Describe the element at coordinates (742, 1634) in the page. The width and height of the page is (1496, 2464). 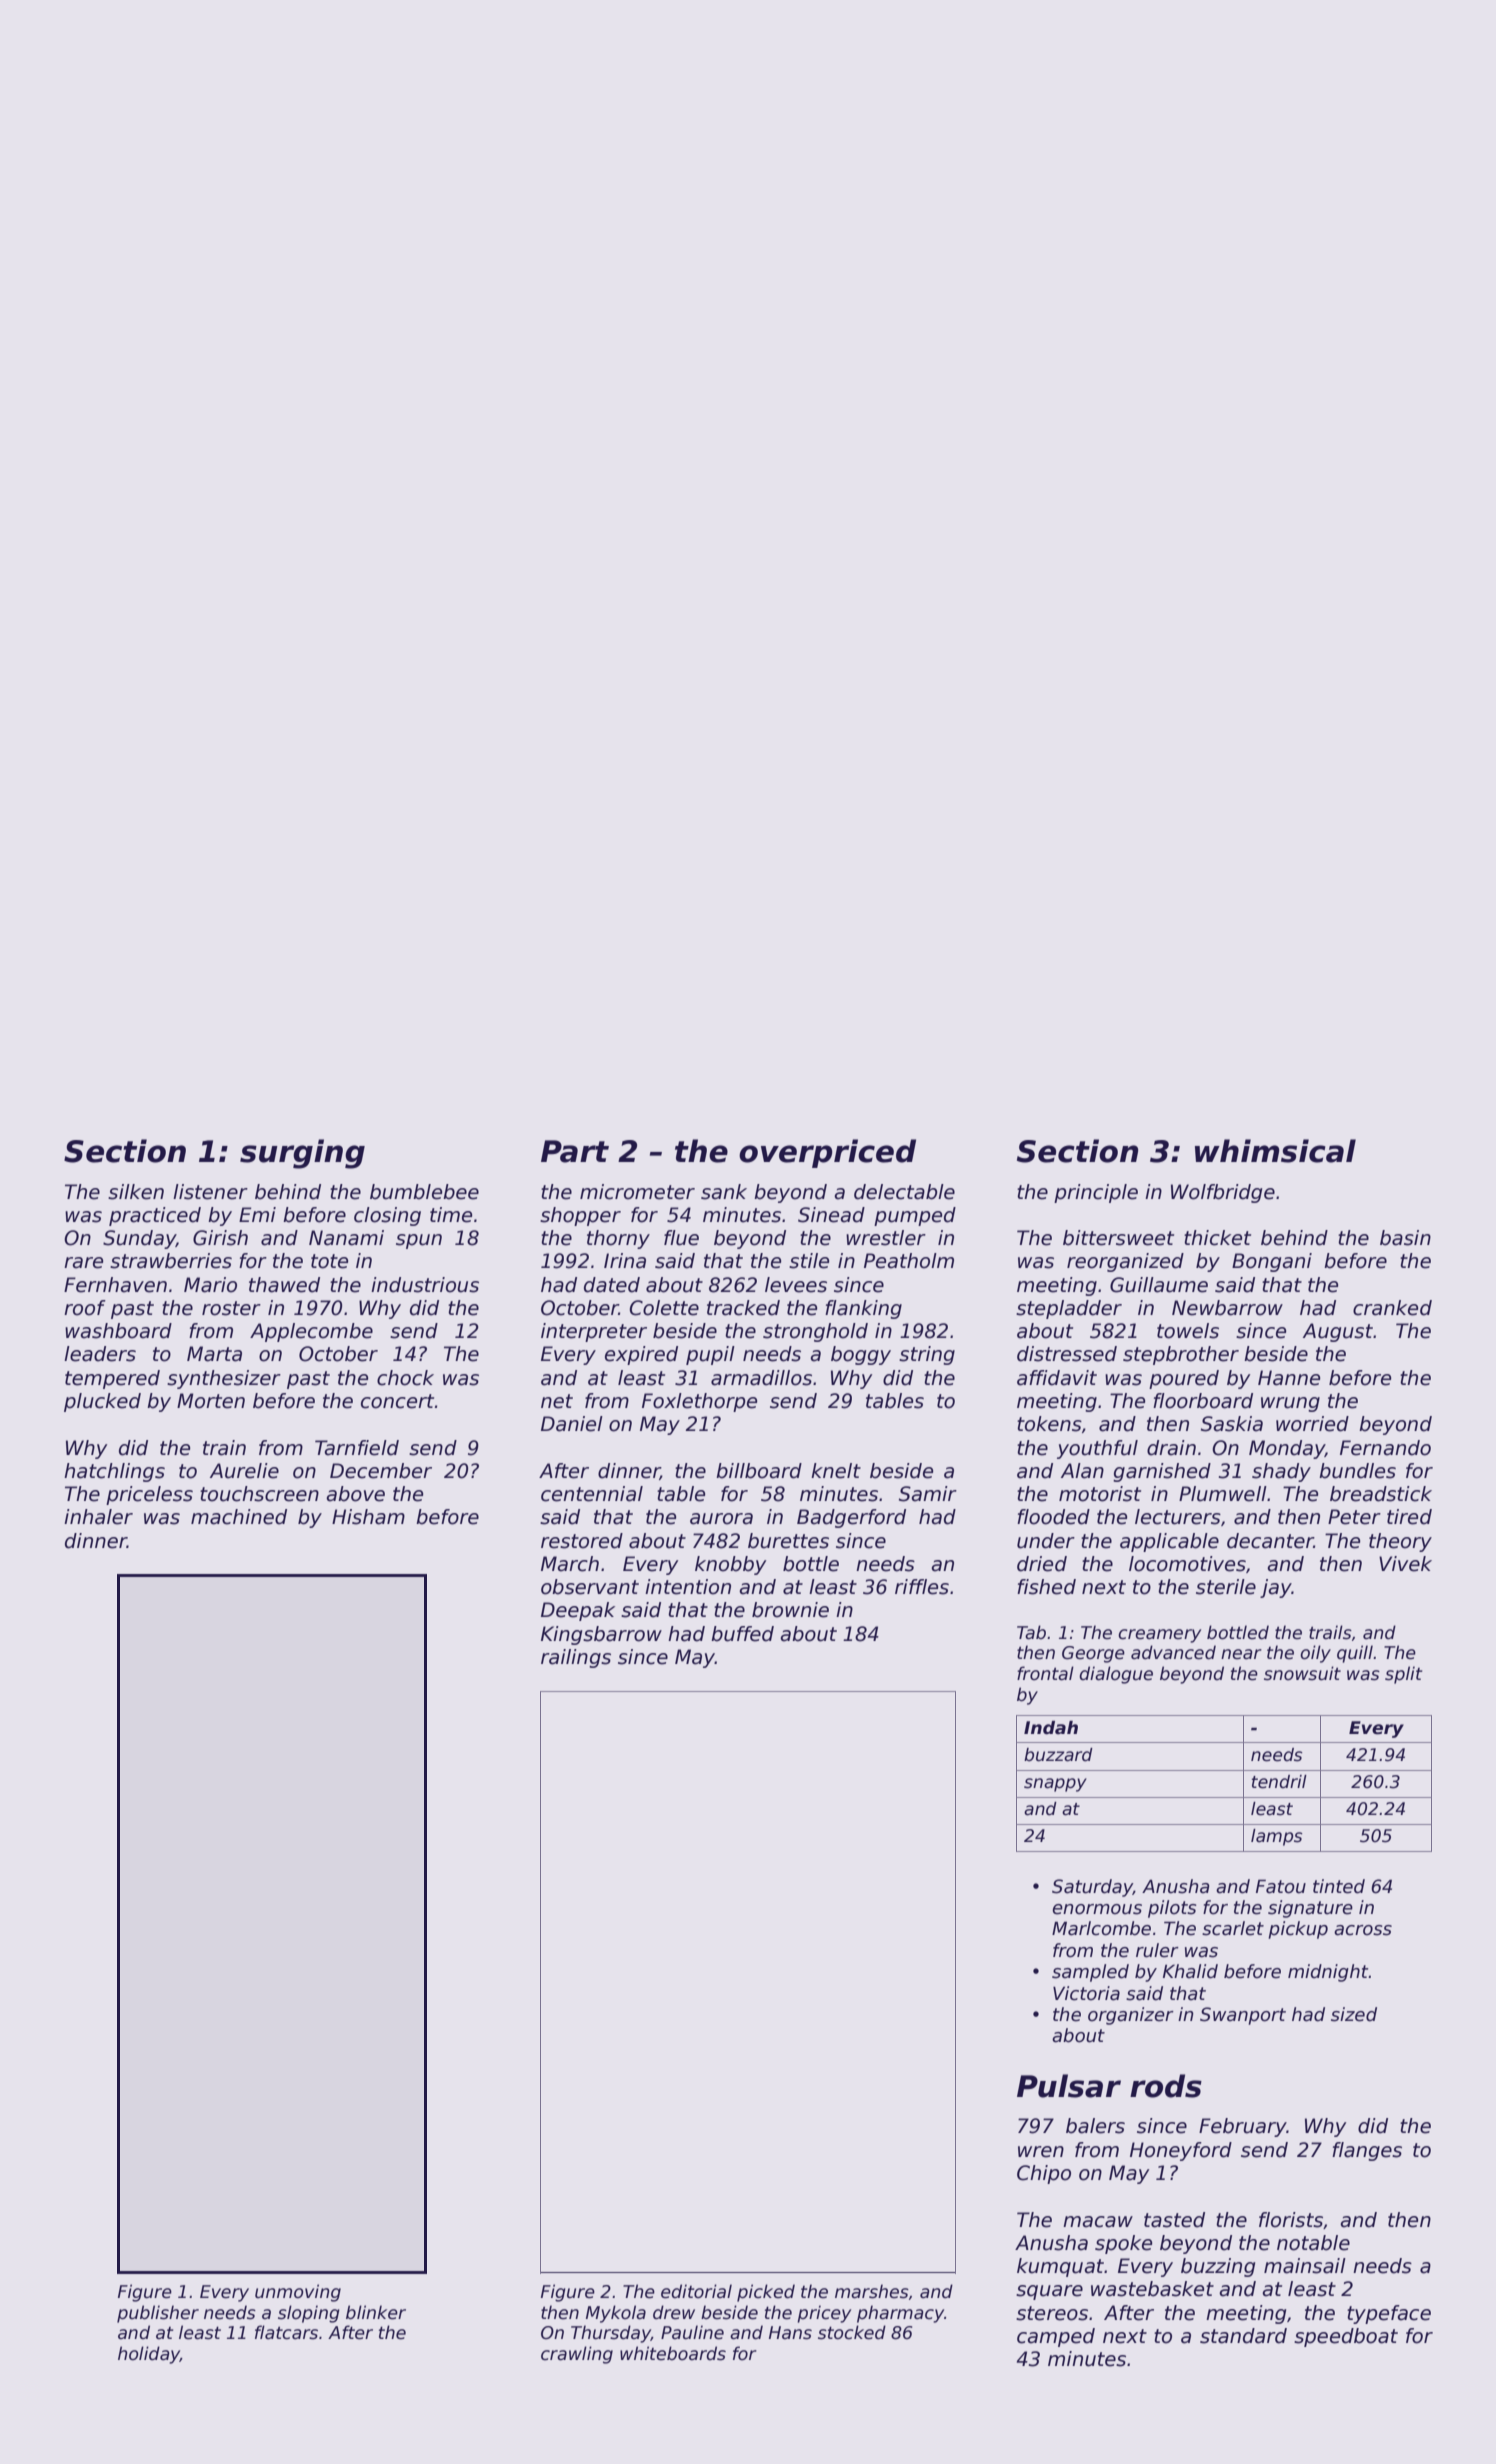
I see `buffed` at that location.
